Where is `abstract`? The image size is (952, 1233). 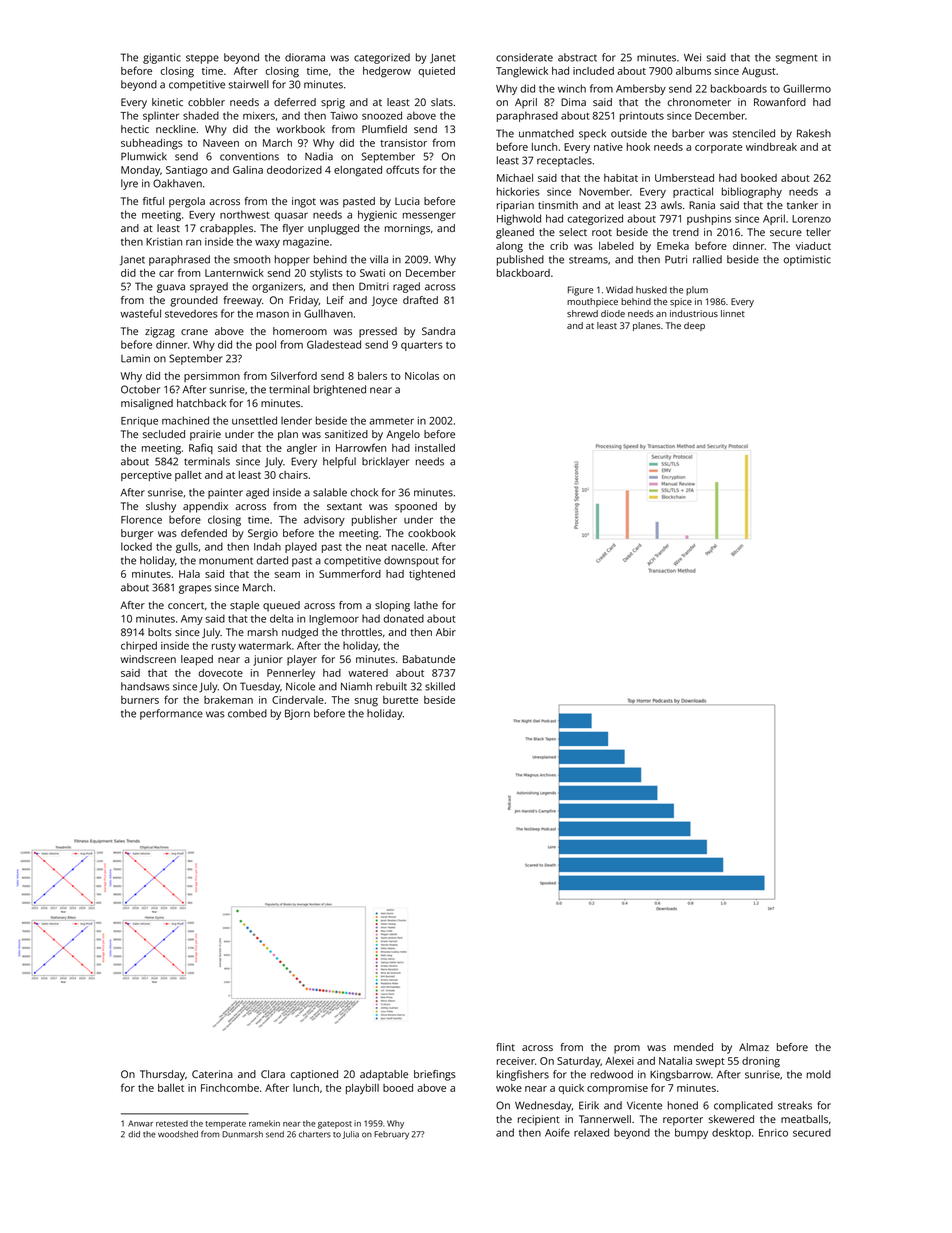 abstract is located at coordinates (577, 57).
